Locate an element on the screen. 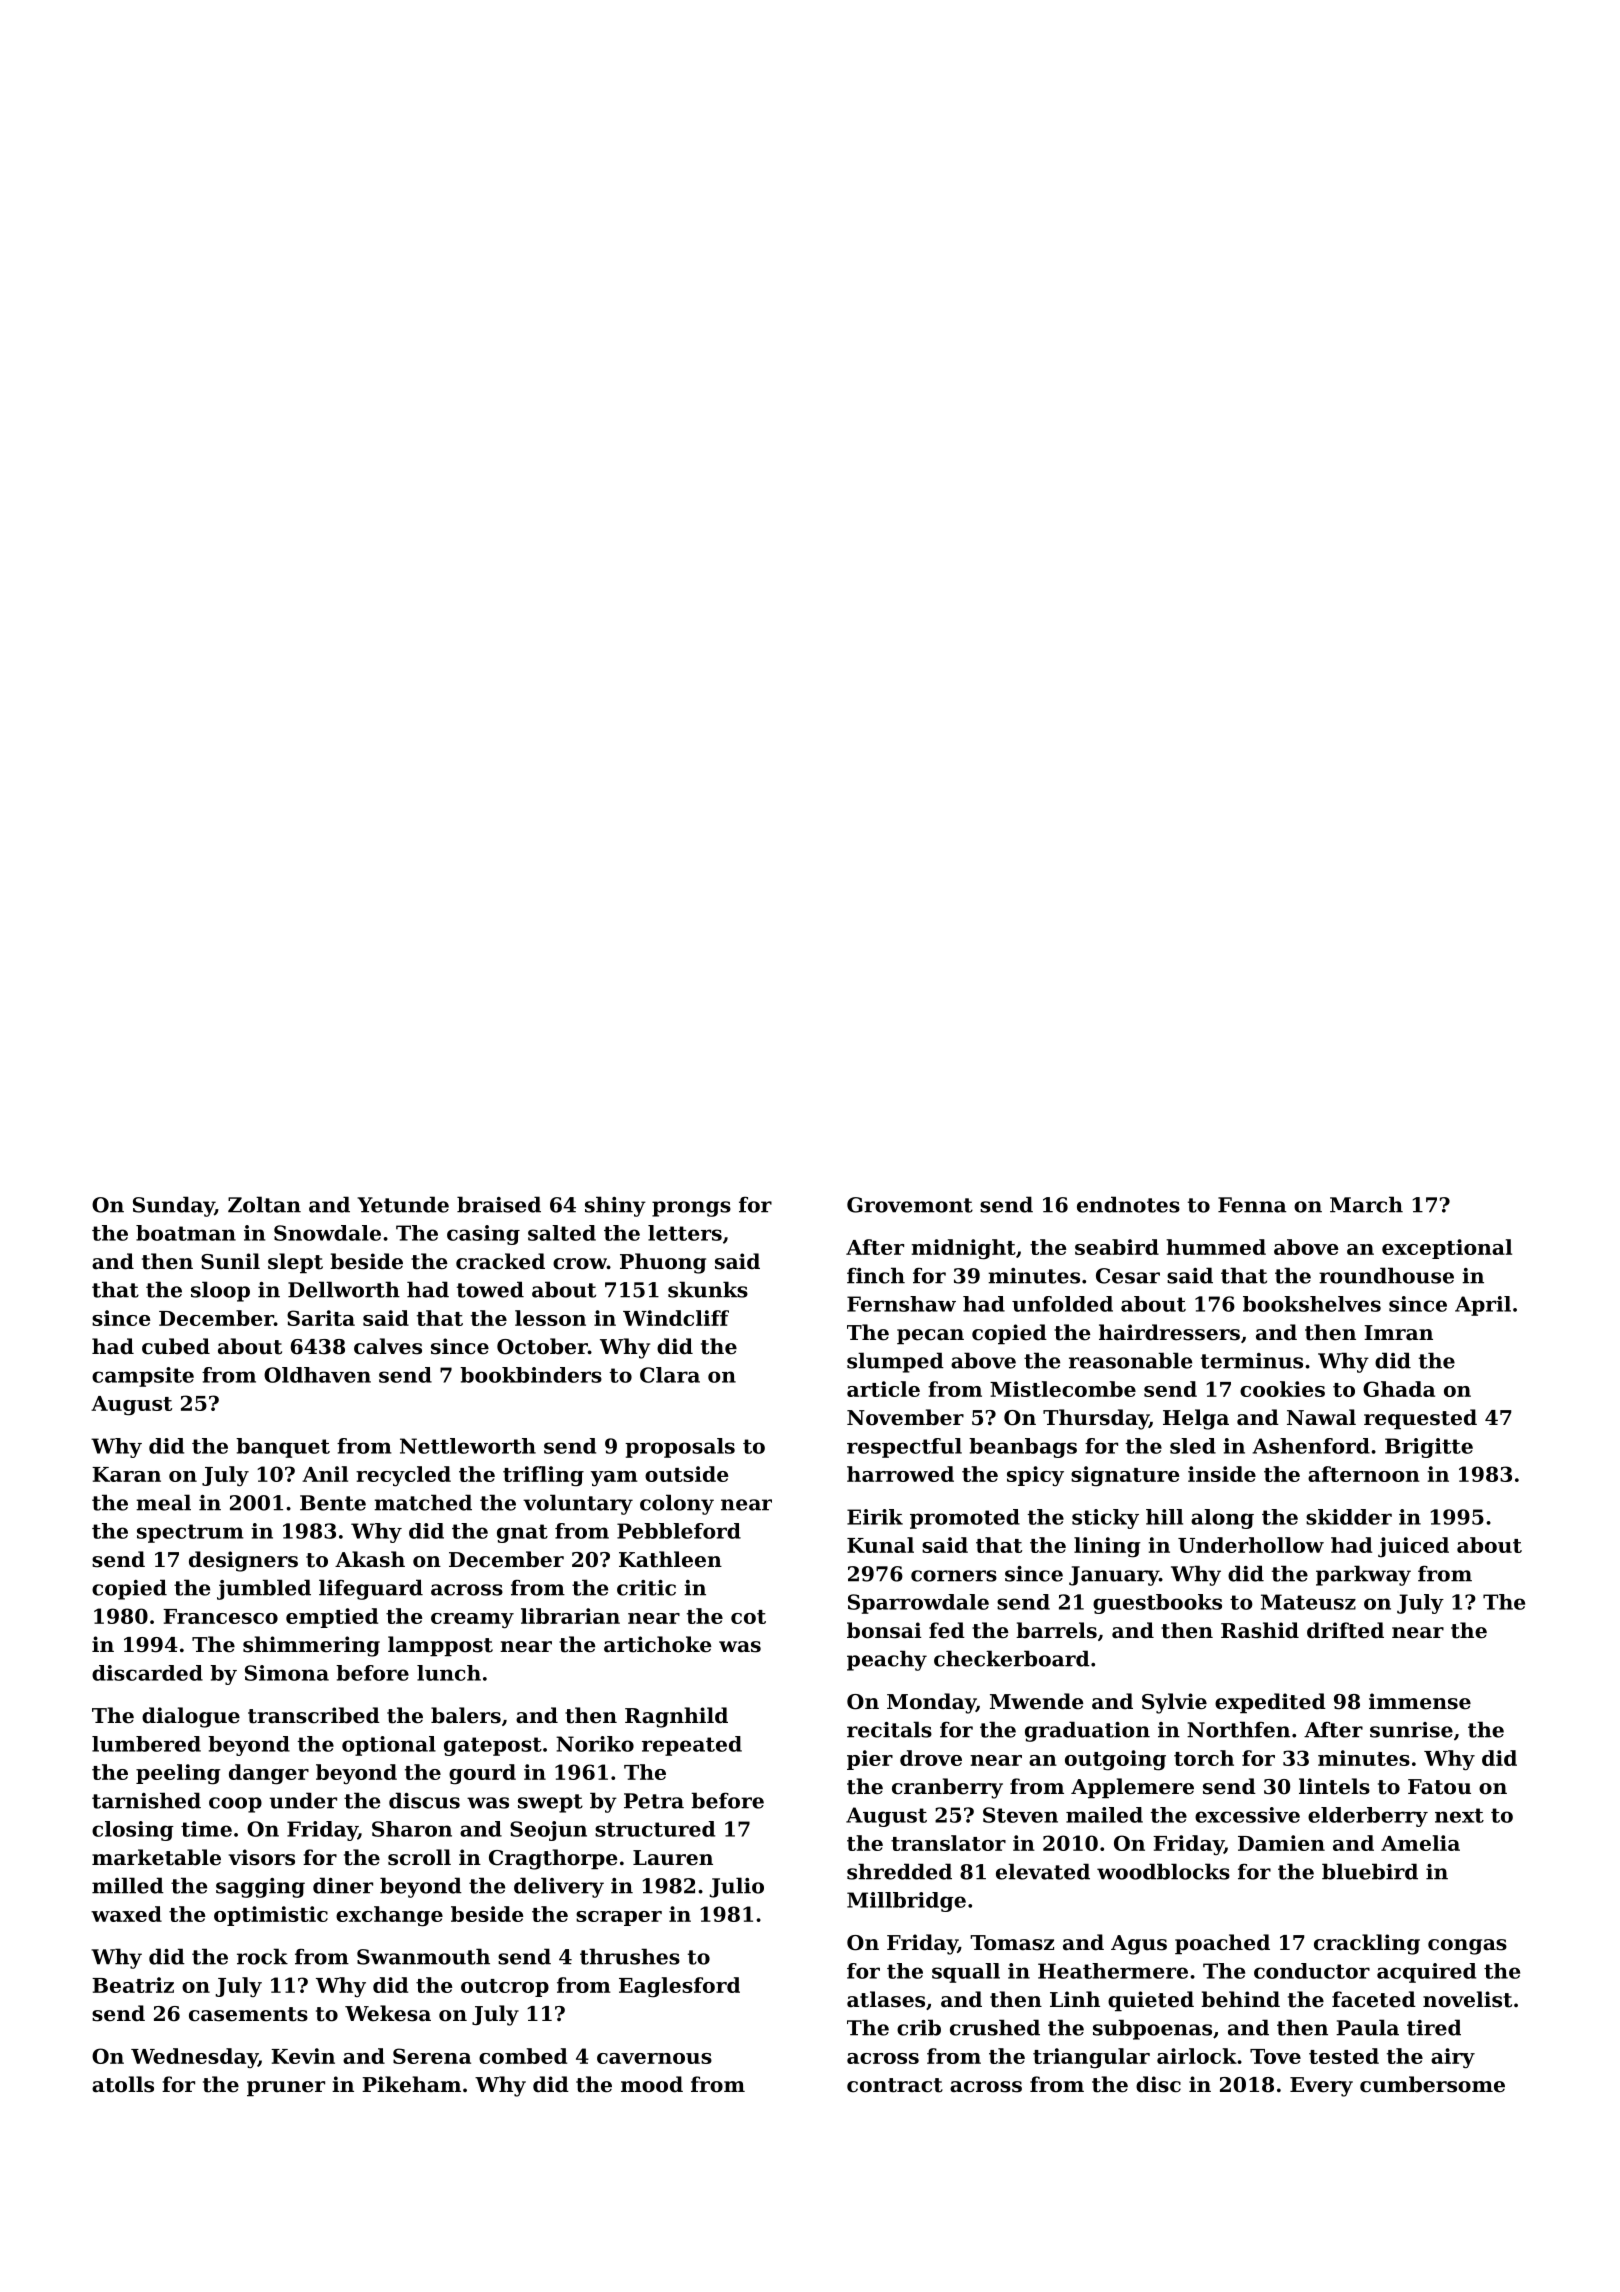 The image size is (1620, 2292). mailed is located at coordinates (1104, 1815).
